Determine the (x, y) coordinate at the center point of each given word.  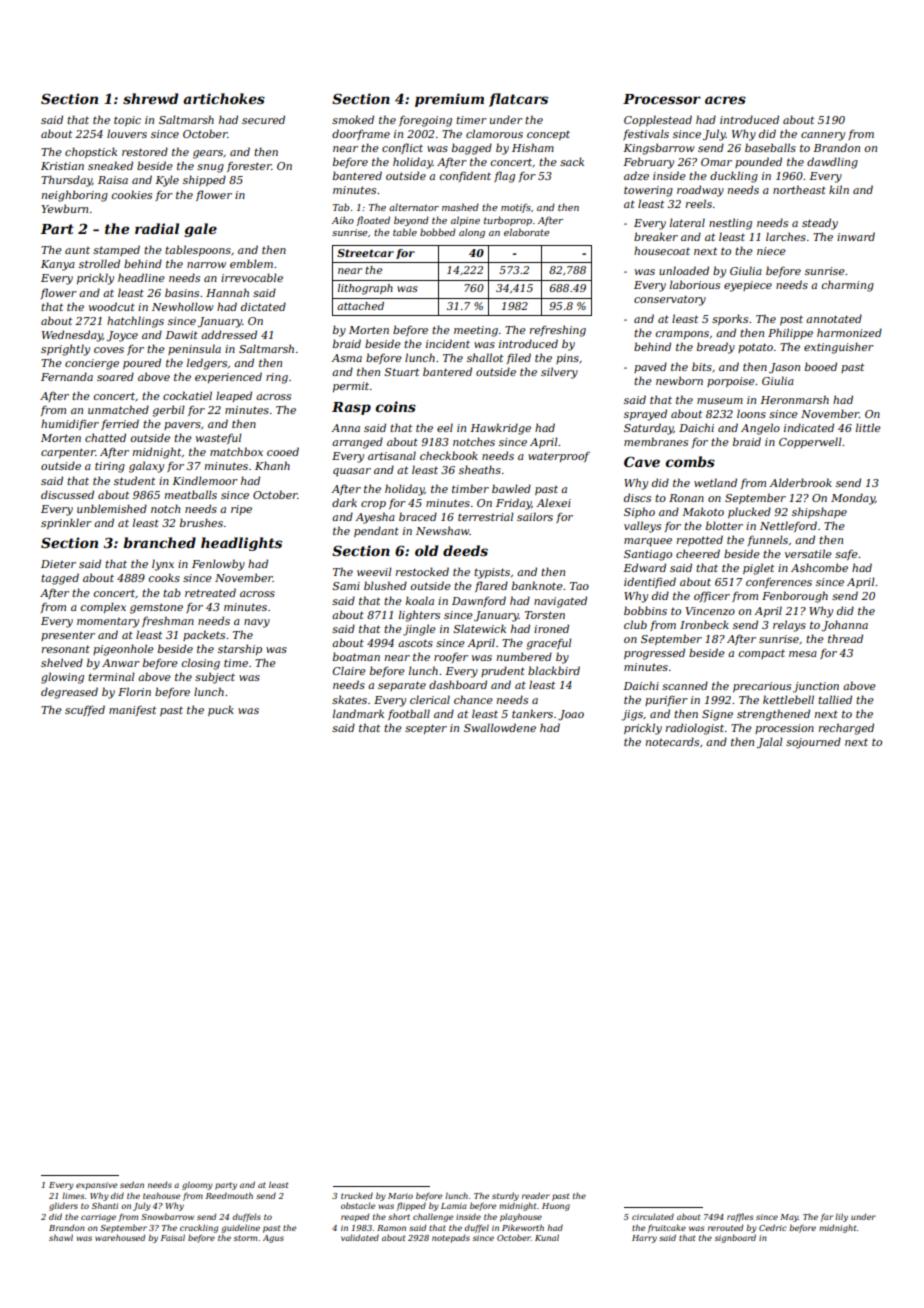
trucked (357, 1195)
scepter (426, 729)
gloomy (197, 1186)
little (868, 427)
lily (841, 1217)
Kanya (58, 265)
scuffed (85, 710)
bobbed (438, 232)
